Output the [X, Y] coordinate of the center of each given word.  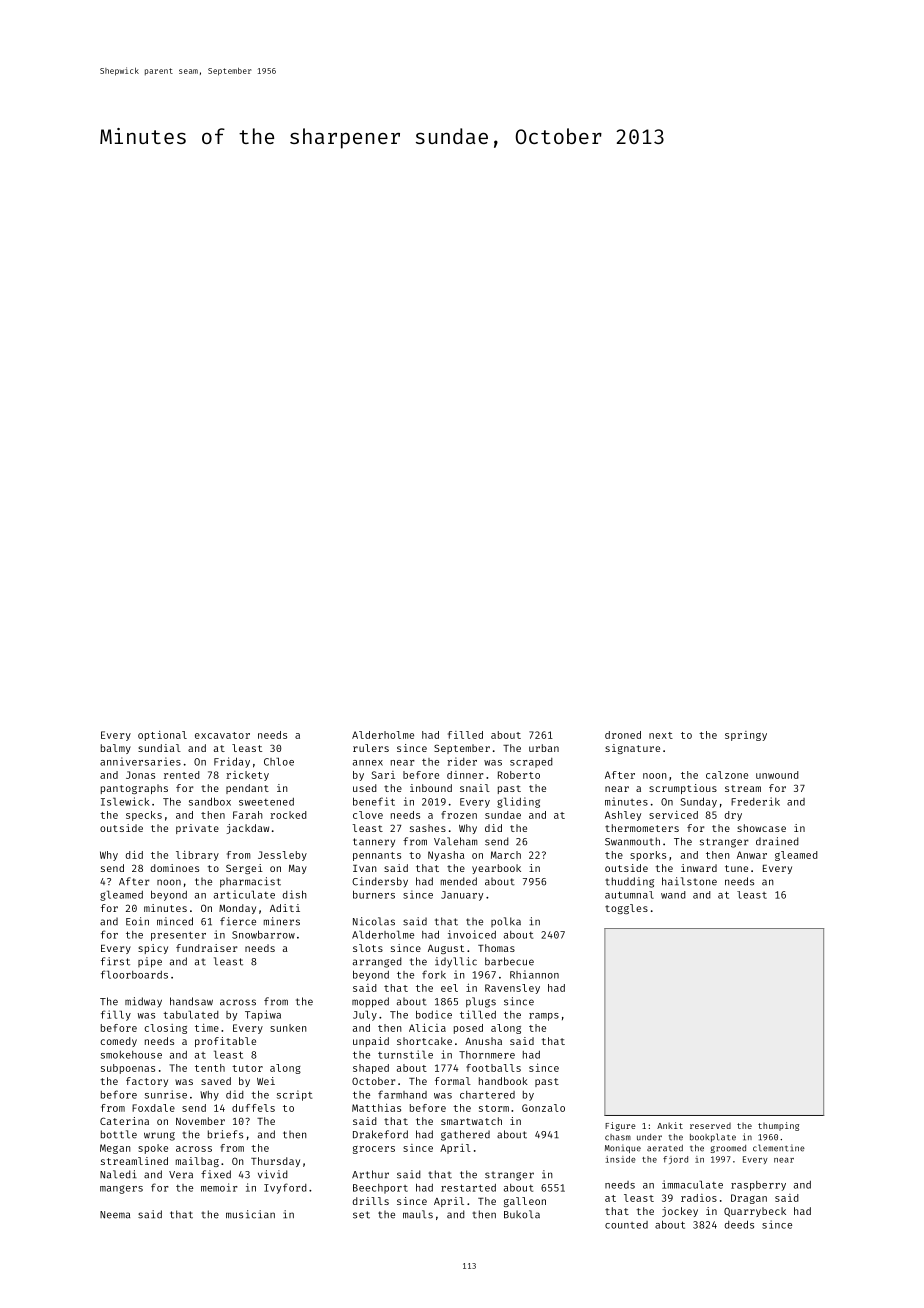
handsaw [191, 1001]
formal [453, 1081]
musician [250, 1214]
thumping [778, 1126]
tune [736, 868]
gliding [518, 802]
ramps [544, 1017]
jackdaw [248, 829]
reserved [710, 1126]
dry [733, 816]
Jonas [140, 775]
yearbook [496, 869]
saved [216, 1081]
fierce [238, 921]
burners [374, 894]
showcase [761, 828]
